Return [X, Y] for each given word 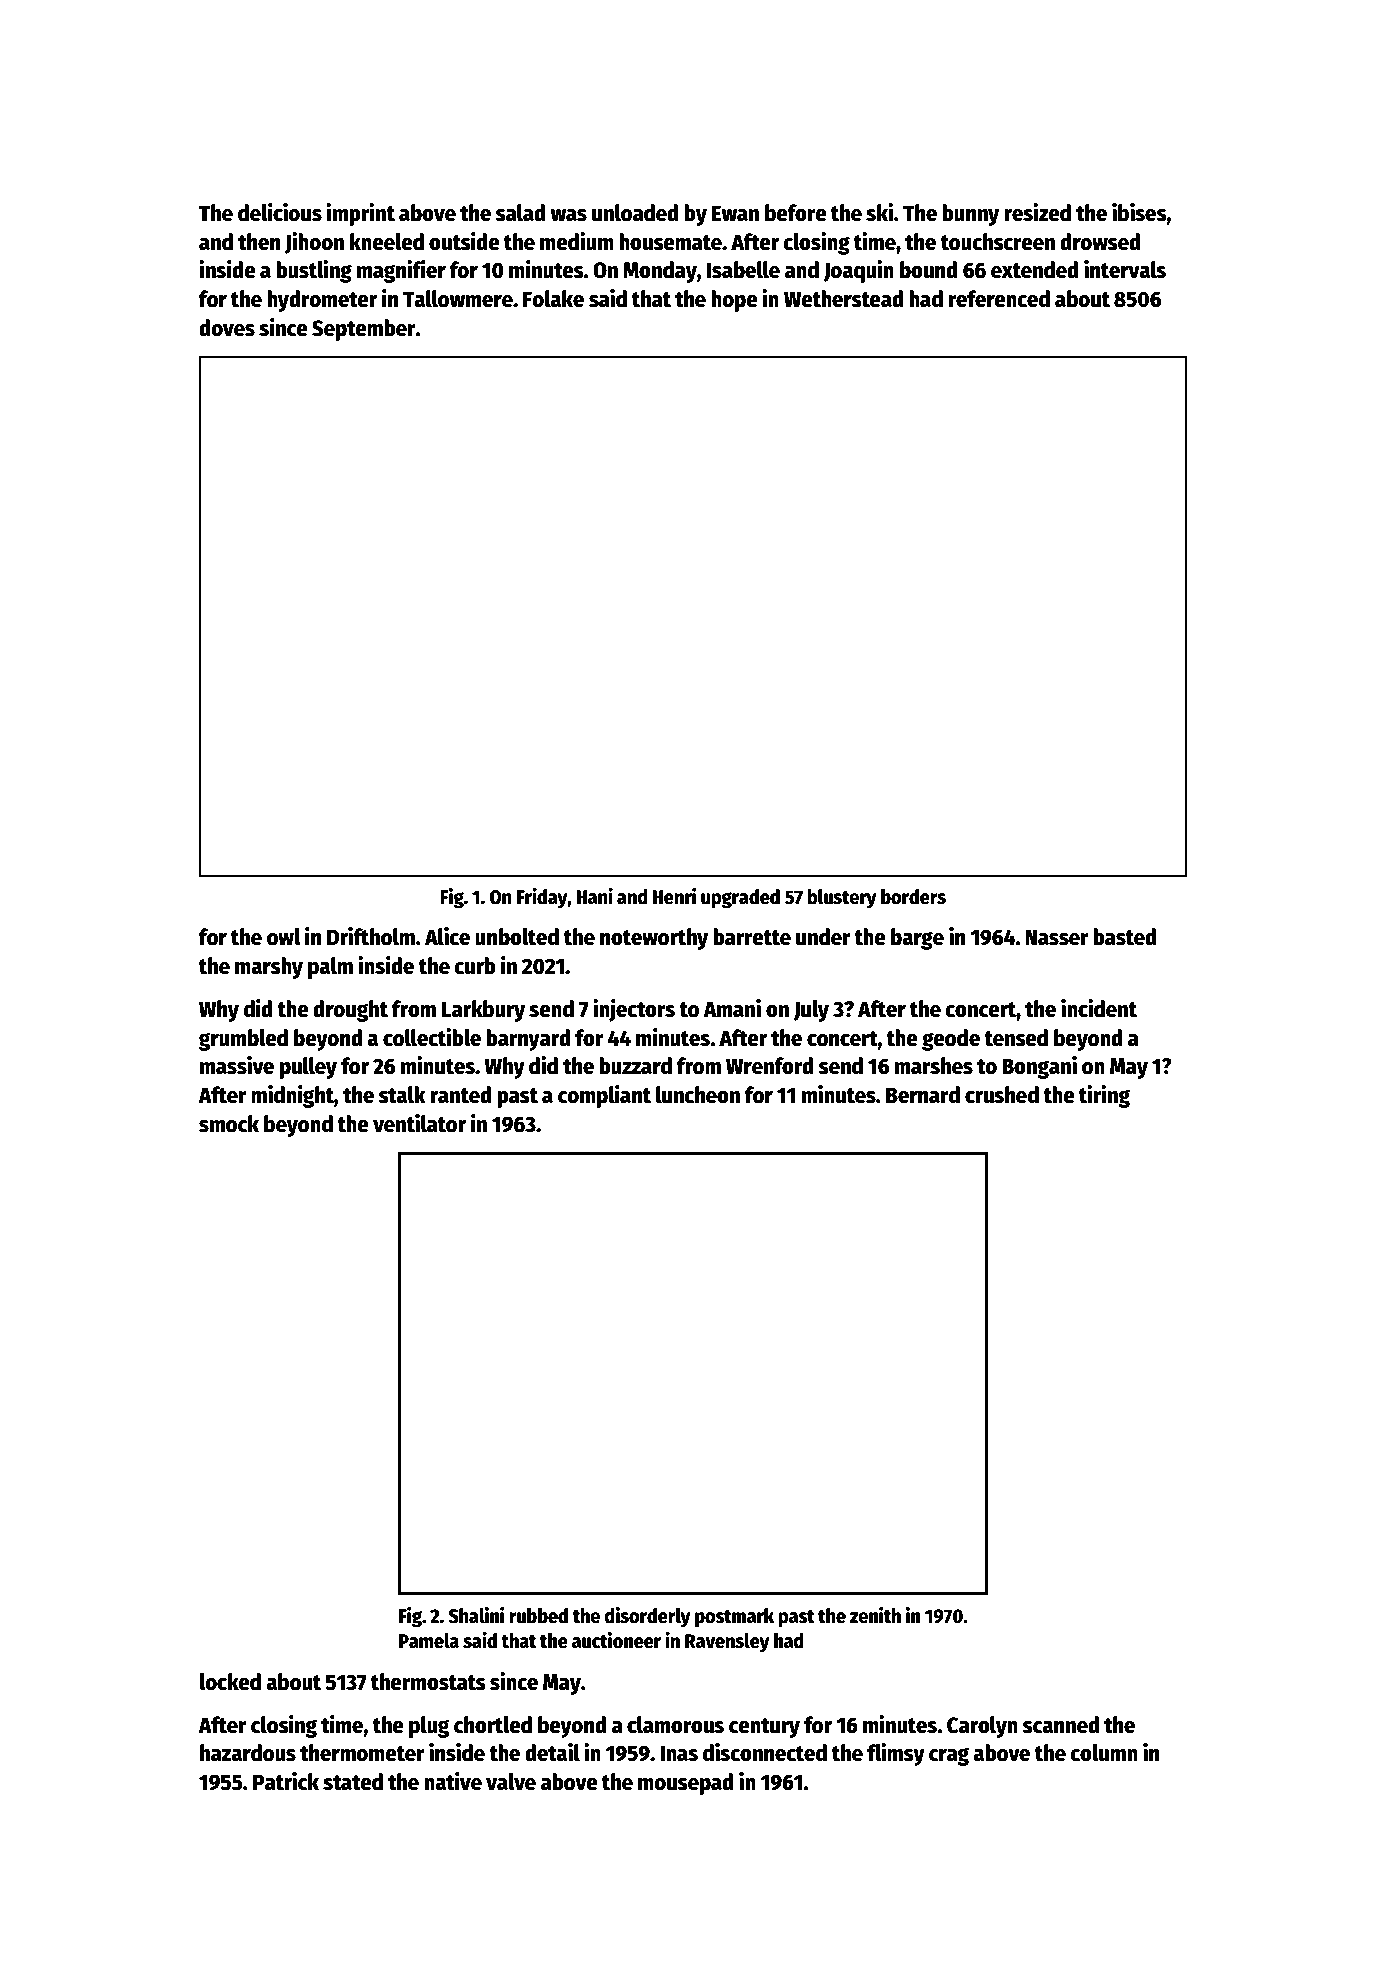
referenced [999, 299]
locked [230, 1682]
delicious [280, 212]
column [1104, 1753]
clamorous [675, 1725]
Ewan [735, 213]
